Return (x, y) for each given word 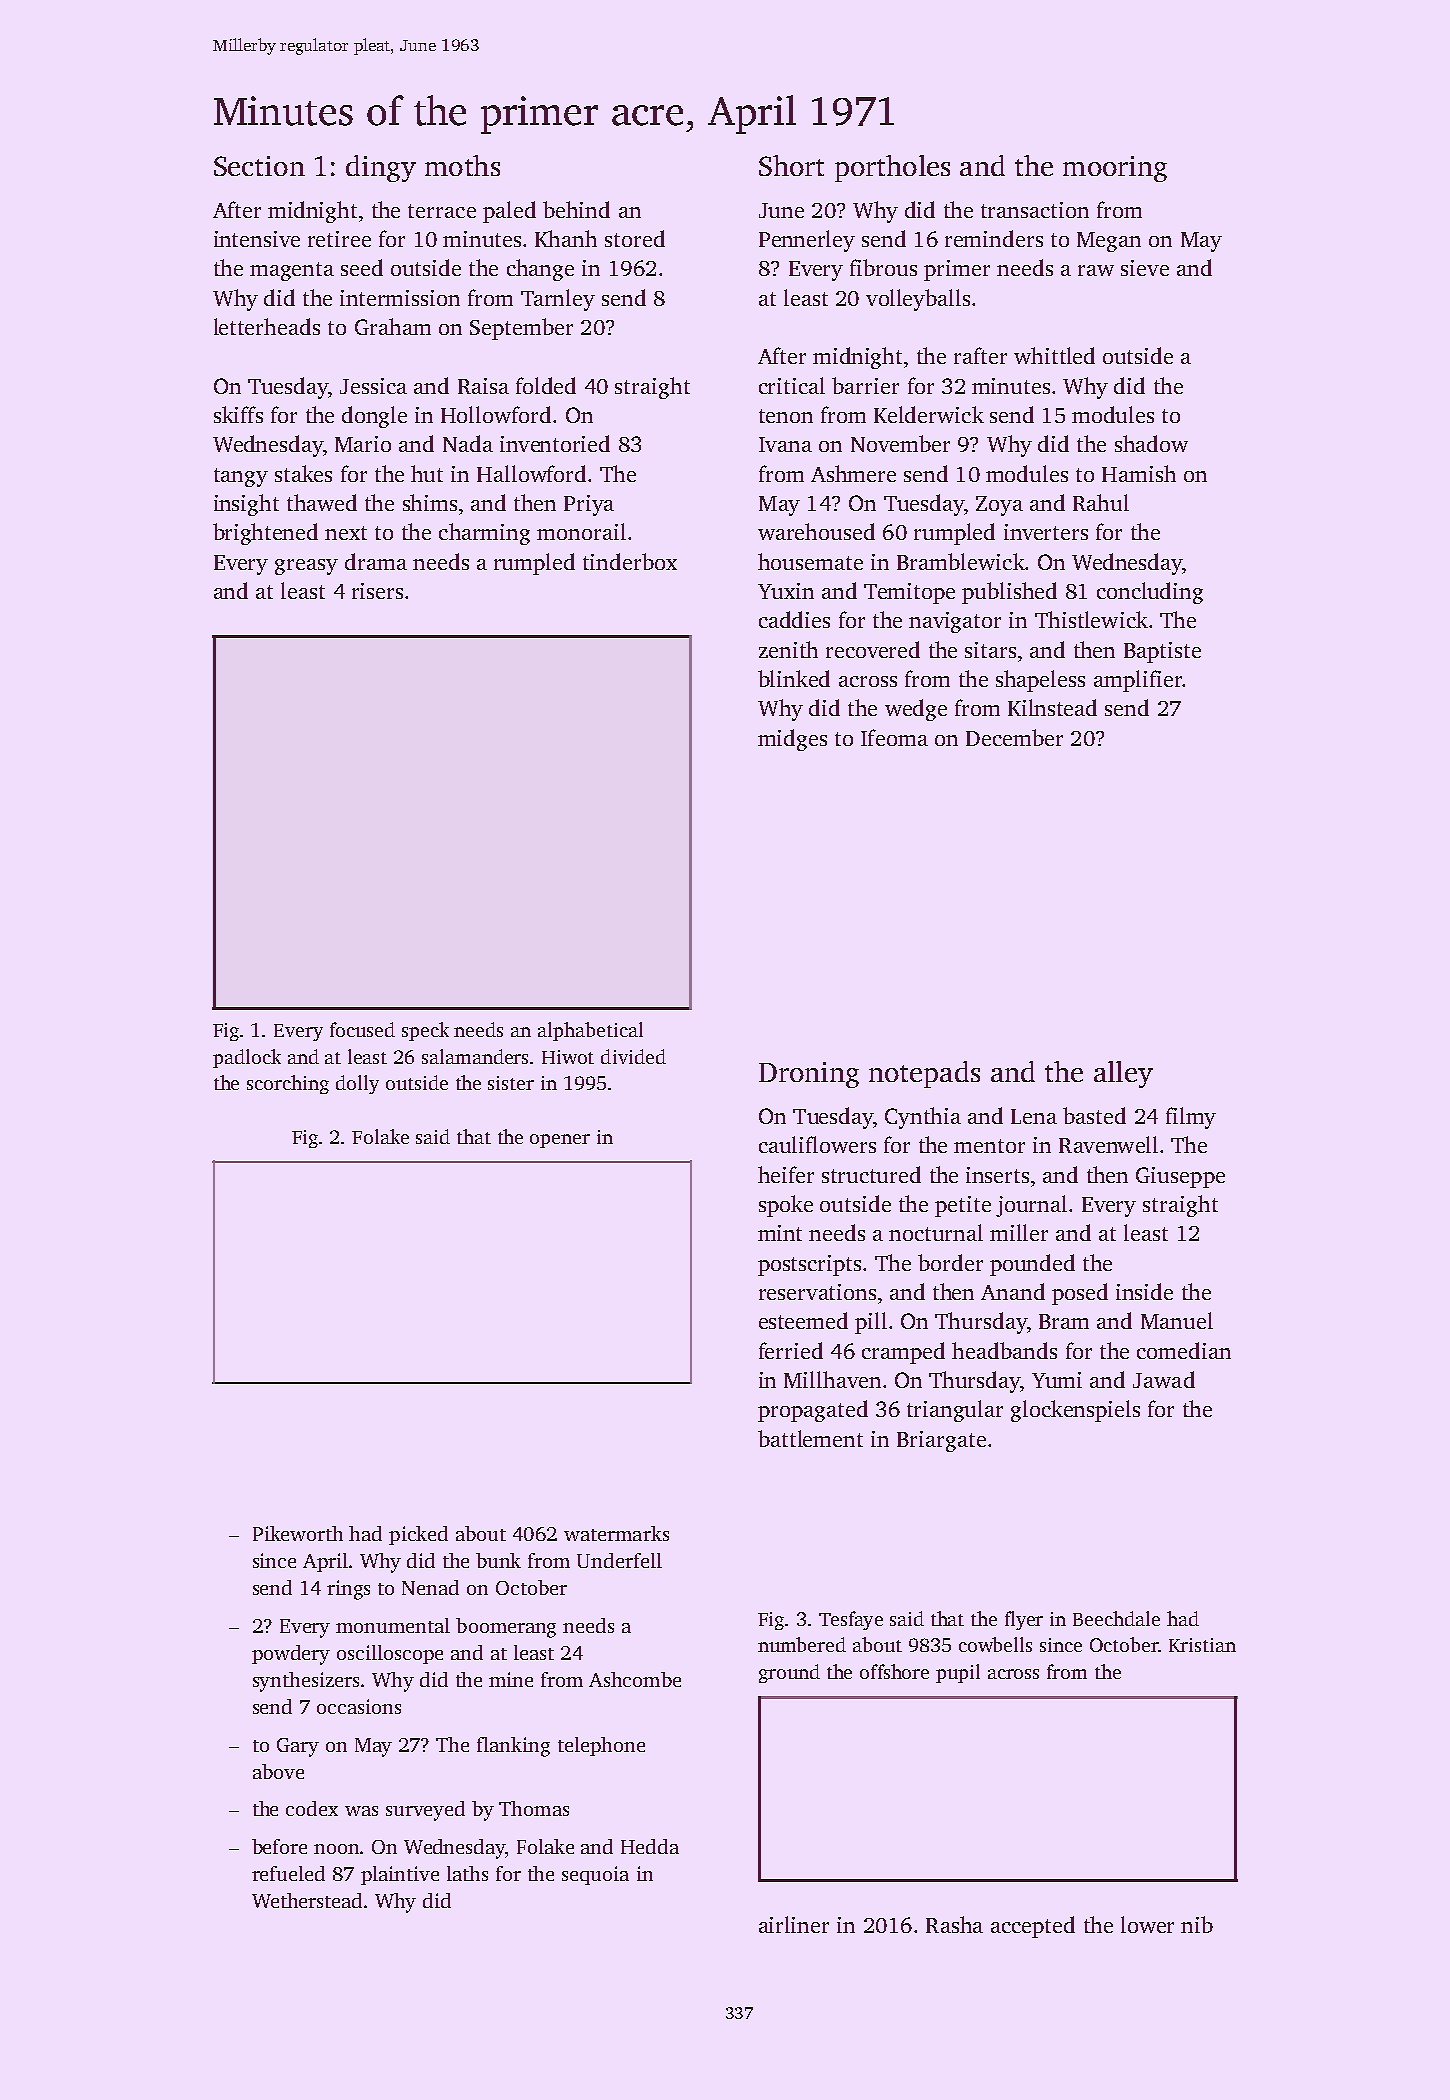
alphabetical (590, 1031)
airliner (794, 1924)
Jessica (373, 386)
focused (362, 1029)
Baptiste (1162, 652)
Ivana (785, 444)
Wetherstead (307, 1900)
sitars (990, 650)
